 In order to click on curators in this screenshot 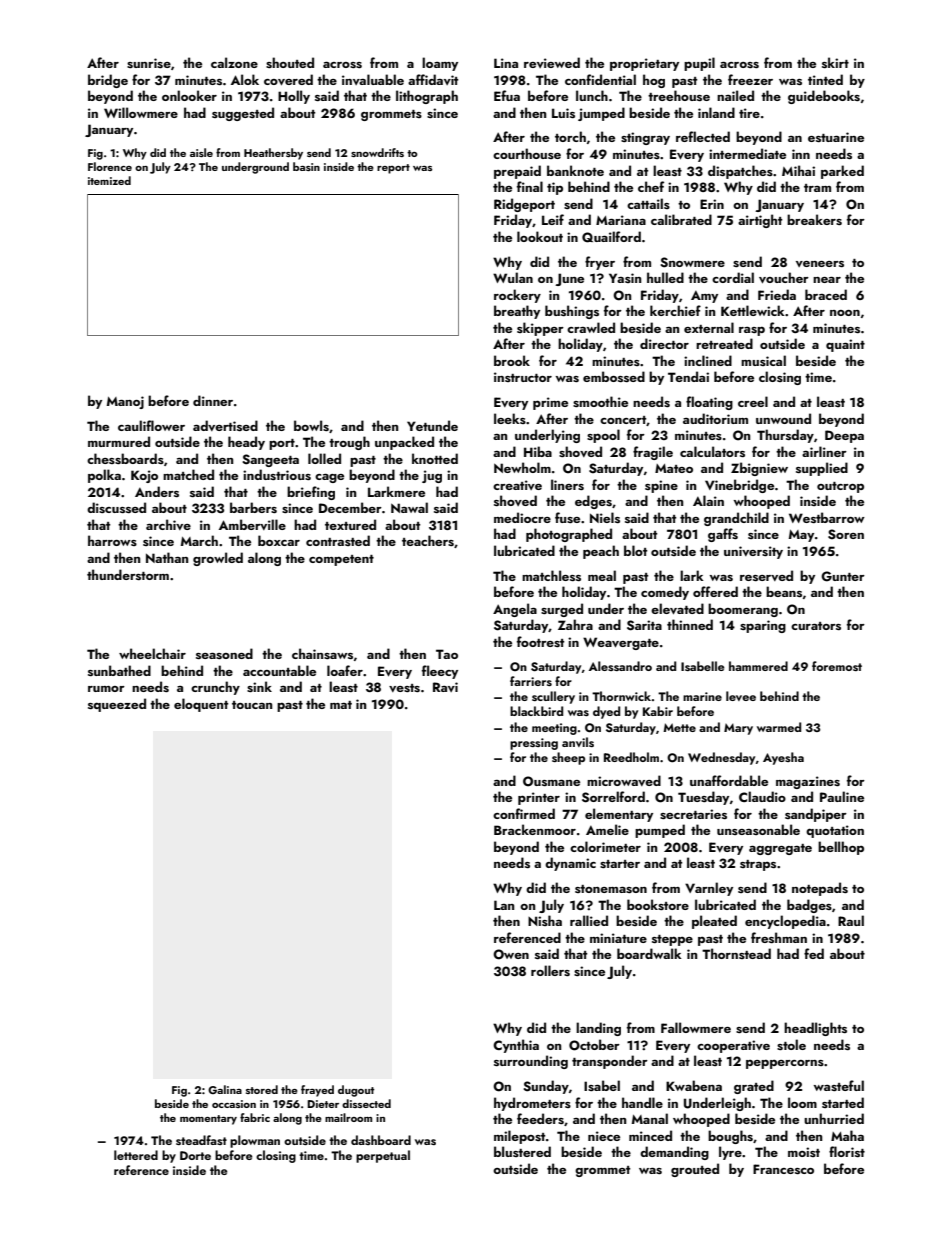, I will do `click(816, 626)`.
